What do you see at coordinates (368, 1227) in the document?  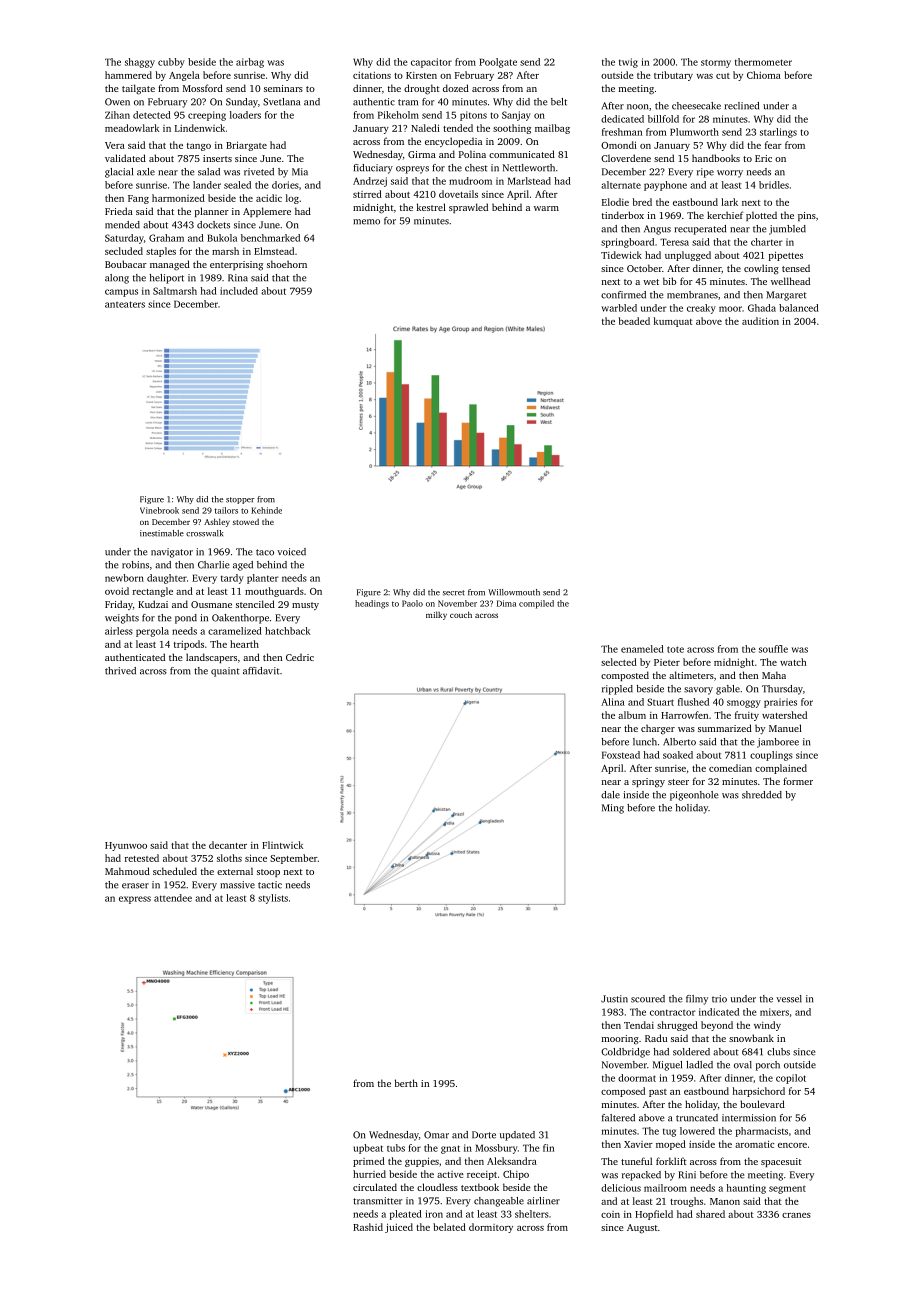 I see `Rashid` at bounding box center [368, 1227].
